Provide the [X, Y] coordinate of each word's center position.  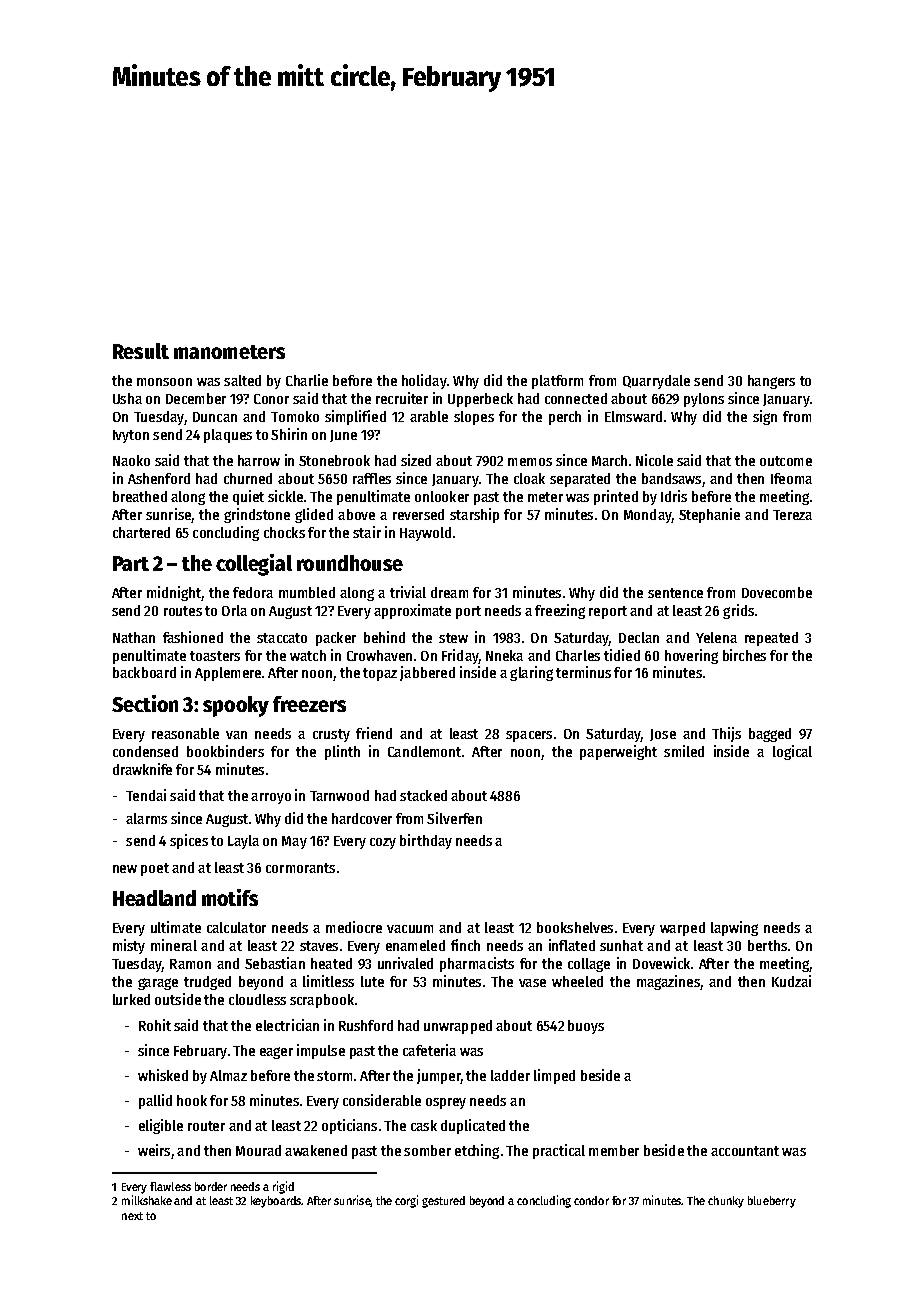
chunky [726, 1202]
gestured [443, 1202]
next [132, 1216]
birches [744, 655]
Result [141, 351]
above [356, 514]
